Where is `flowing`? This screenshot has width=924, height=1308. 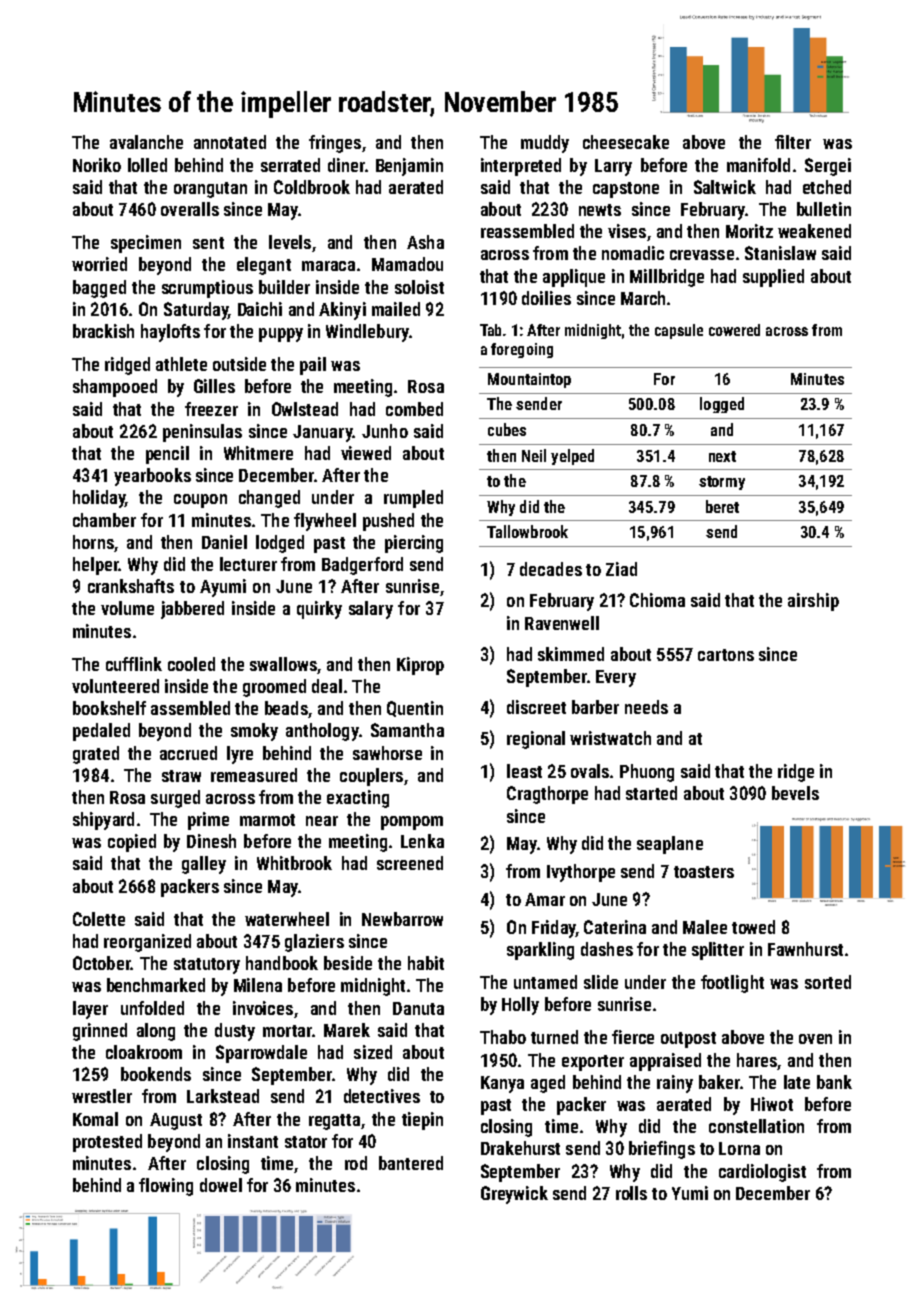 flowing is located at coordinates (166, 1187).
